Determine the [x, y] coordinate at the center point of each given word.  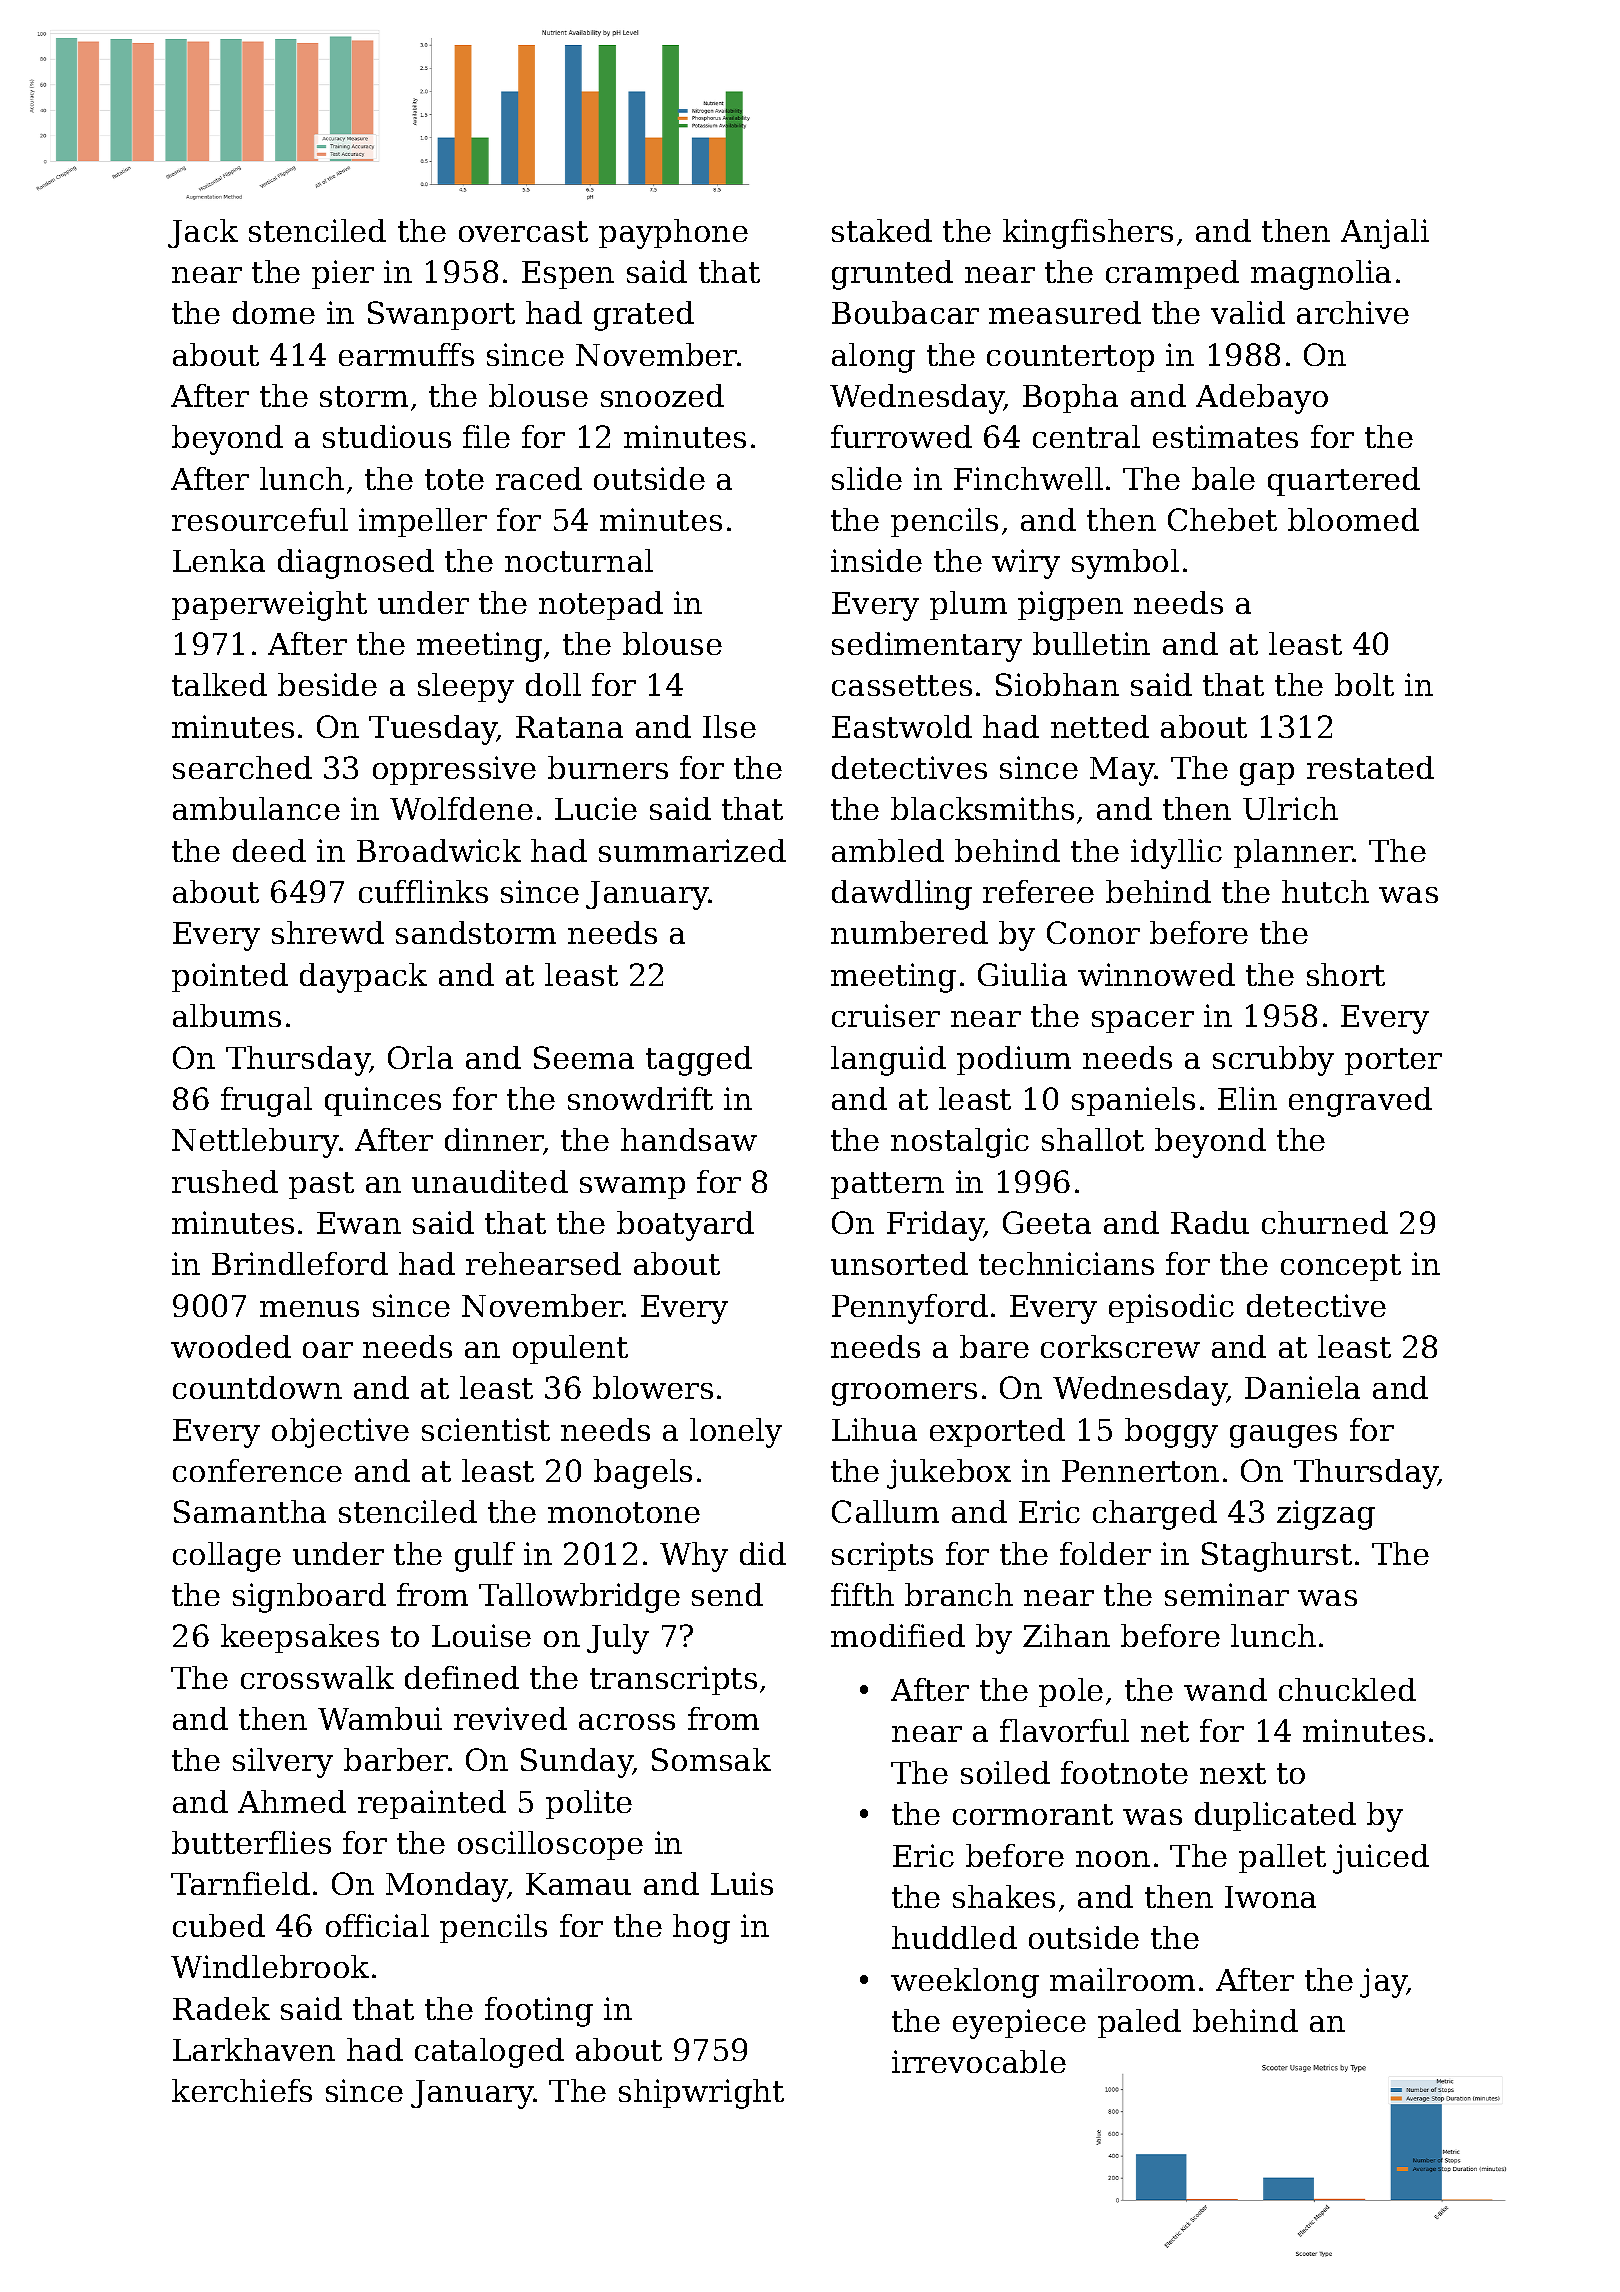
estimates [1225, 436]
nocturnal [579, 560]
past [321, 1185]
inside [876, 560]
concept [1341, 1267]
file [486, 436]
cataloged [489, 2053]
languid [888, 1061]
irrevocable [979, 2061]
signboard [309, 1598]
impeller [423, 522]
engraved [1360, 1102]
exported [997, 1432]
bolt [1364, 684]
